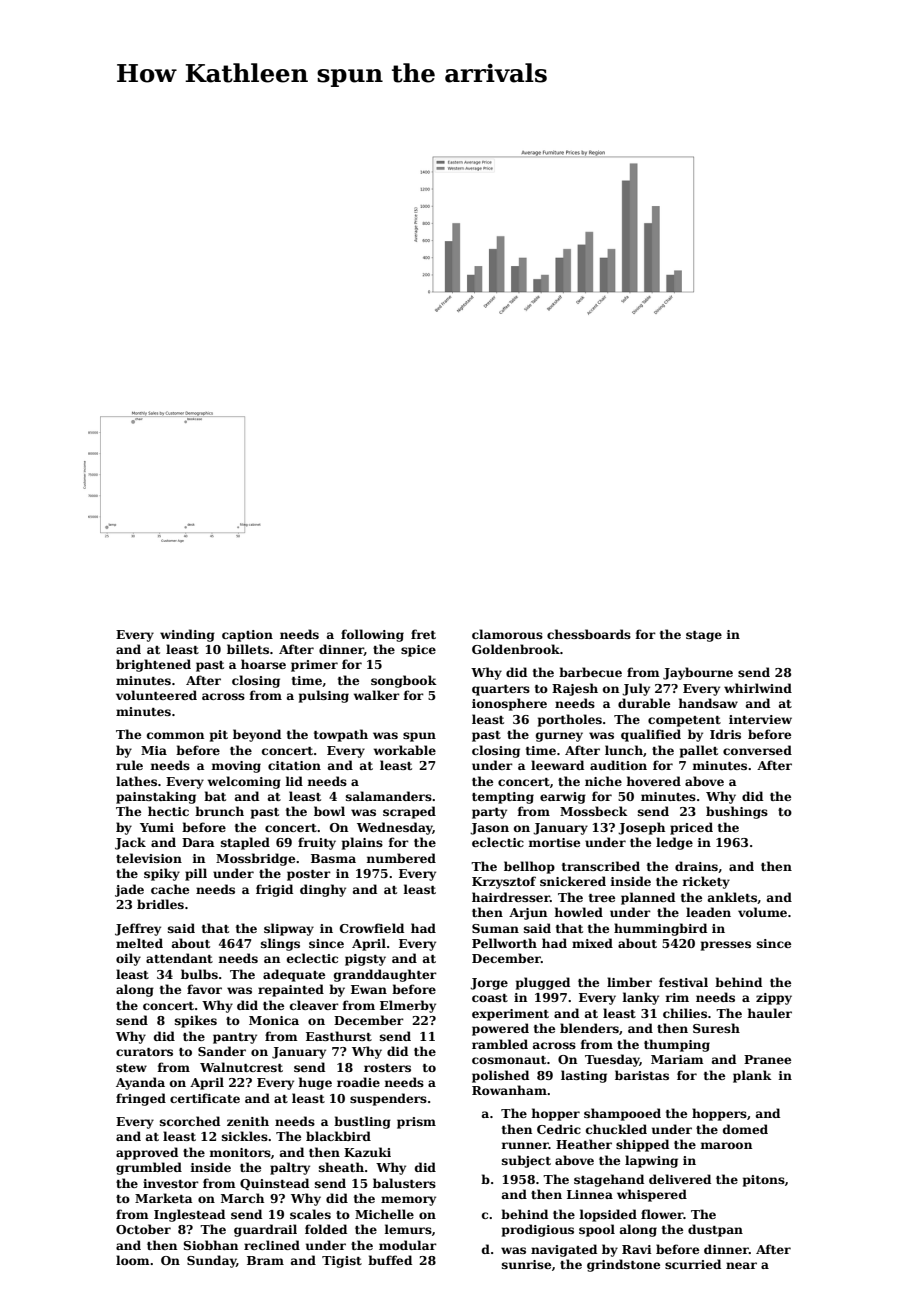 The image size is (908, 1316). What do you see at coordinates (404, 681) in the screenshot?
I see `songbook` at bounding box center [404, 681].
